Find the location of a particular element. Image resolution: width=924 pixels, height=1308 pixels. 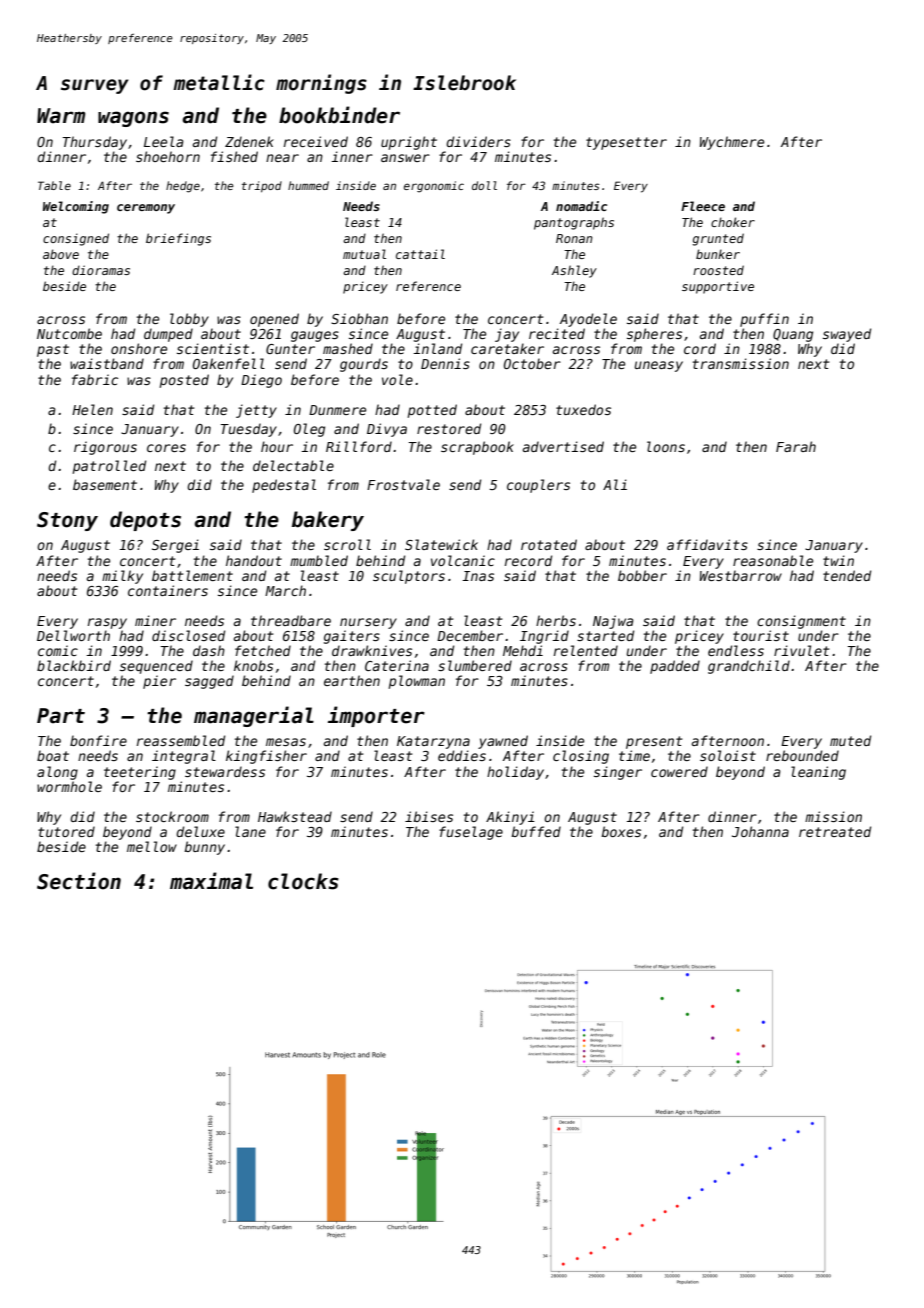

bookbinder is located at coordinates (339, 115).
